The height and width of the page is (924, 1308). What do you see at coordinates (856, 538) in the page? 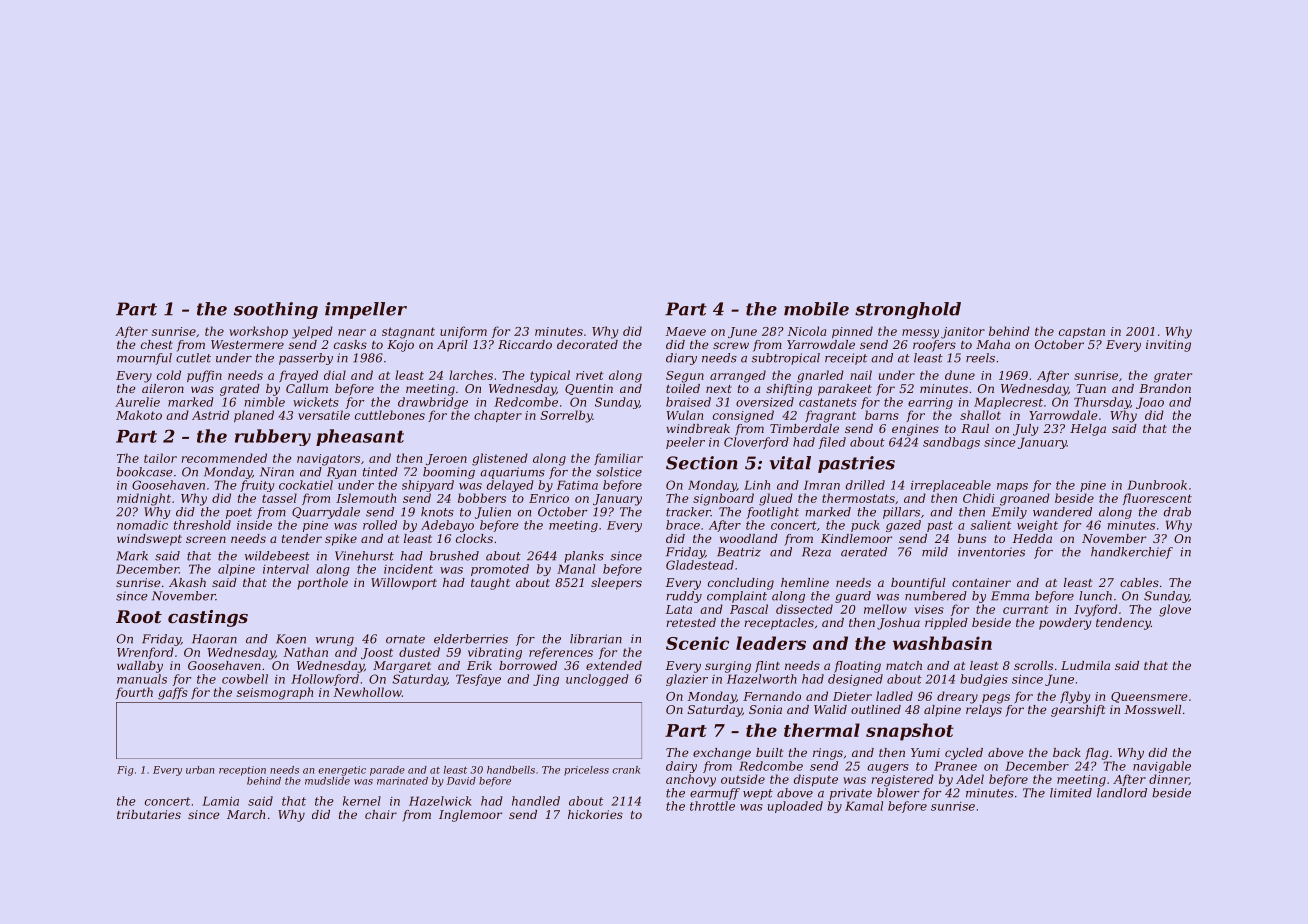
I see `Kindlemoor` at bounding box center [856, 538].
